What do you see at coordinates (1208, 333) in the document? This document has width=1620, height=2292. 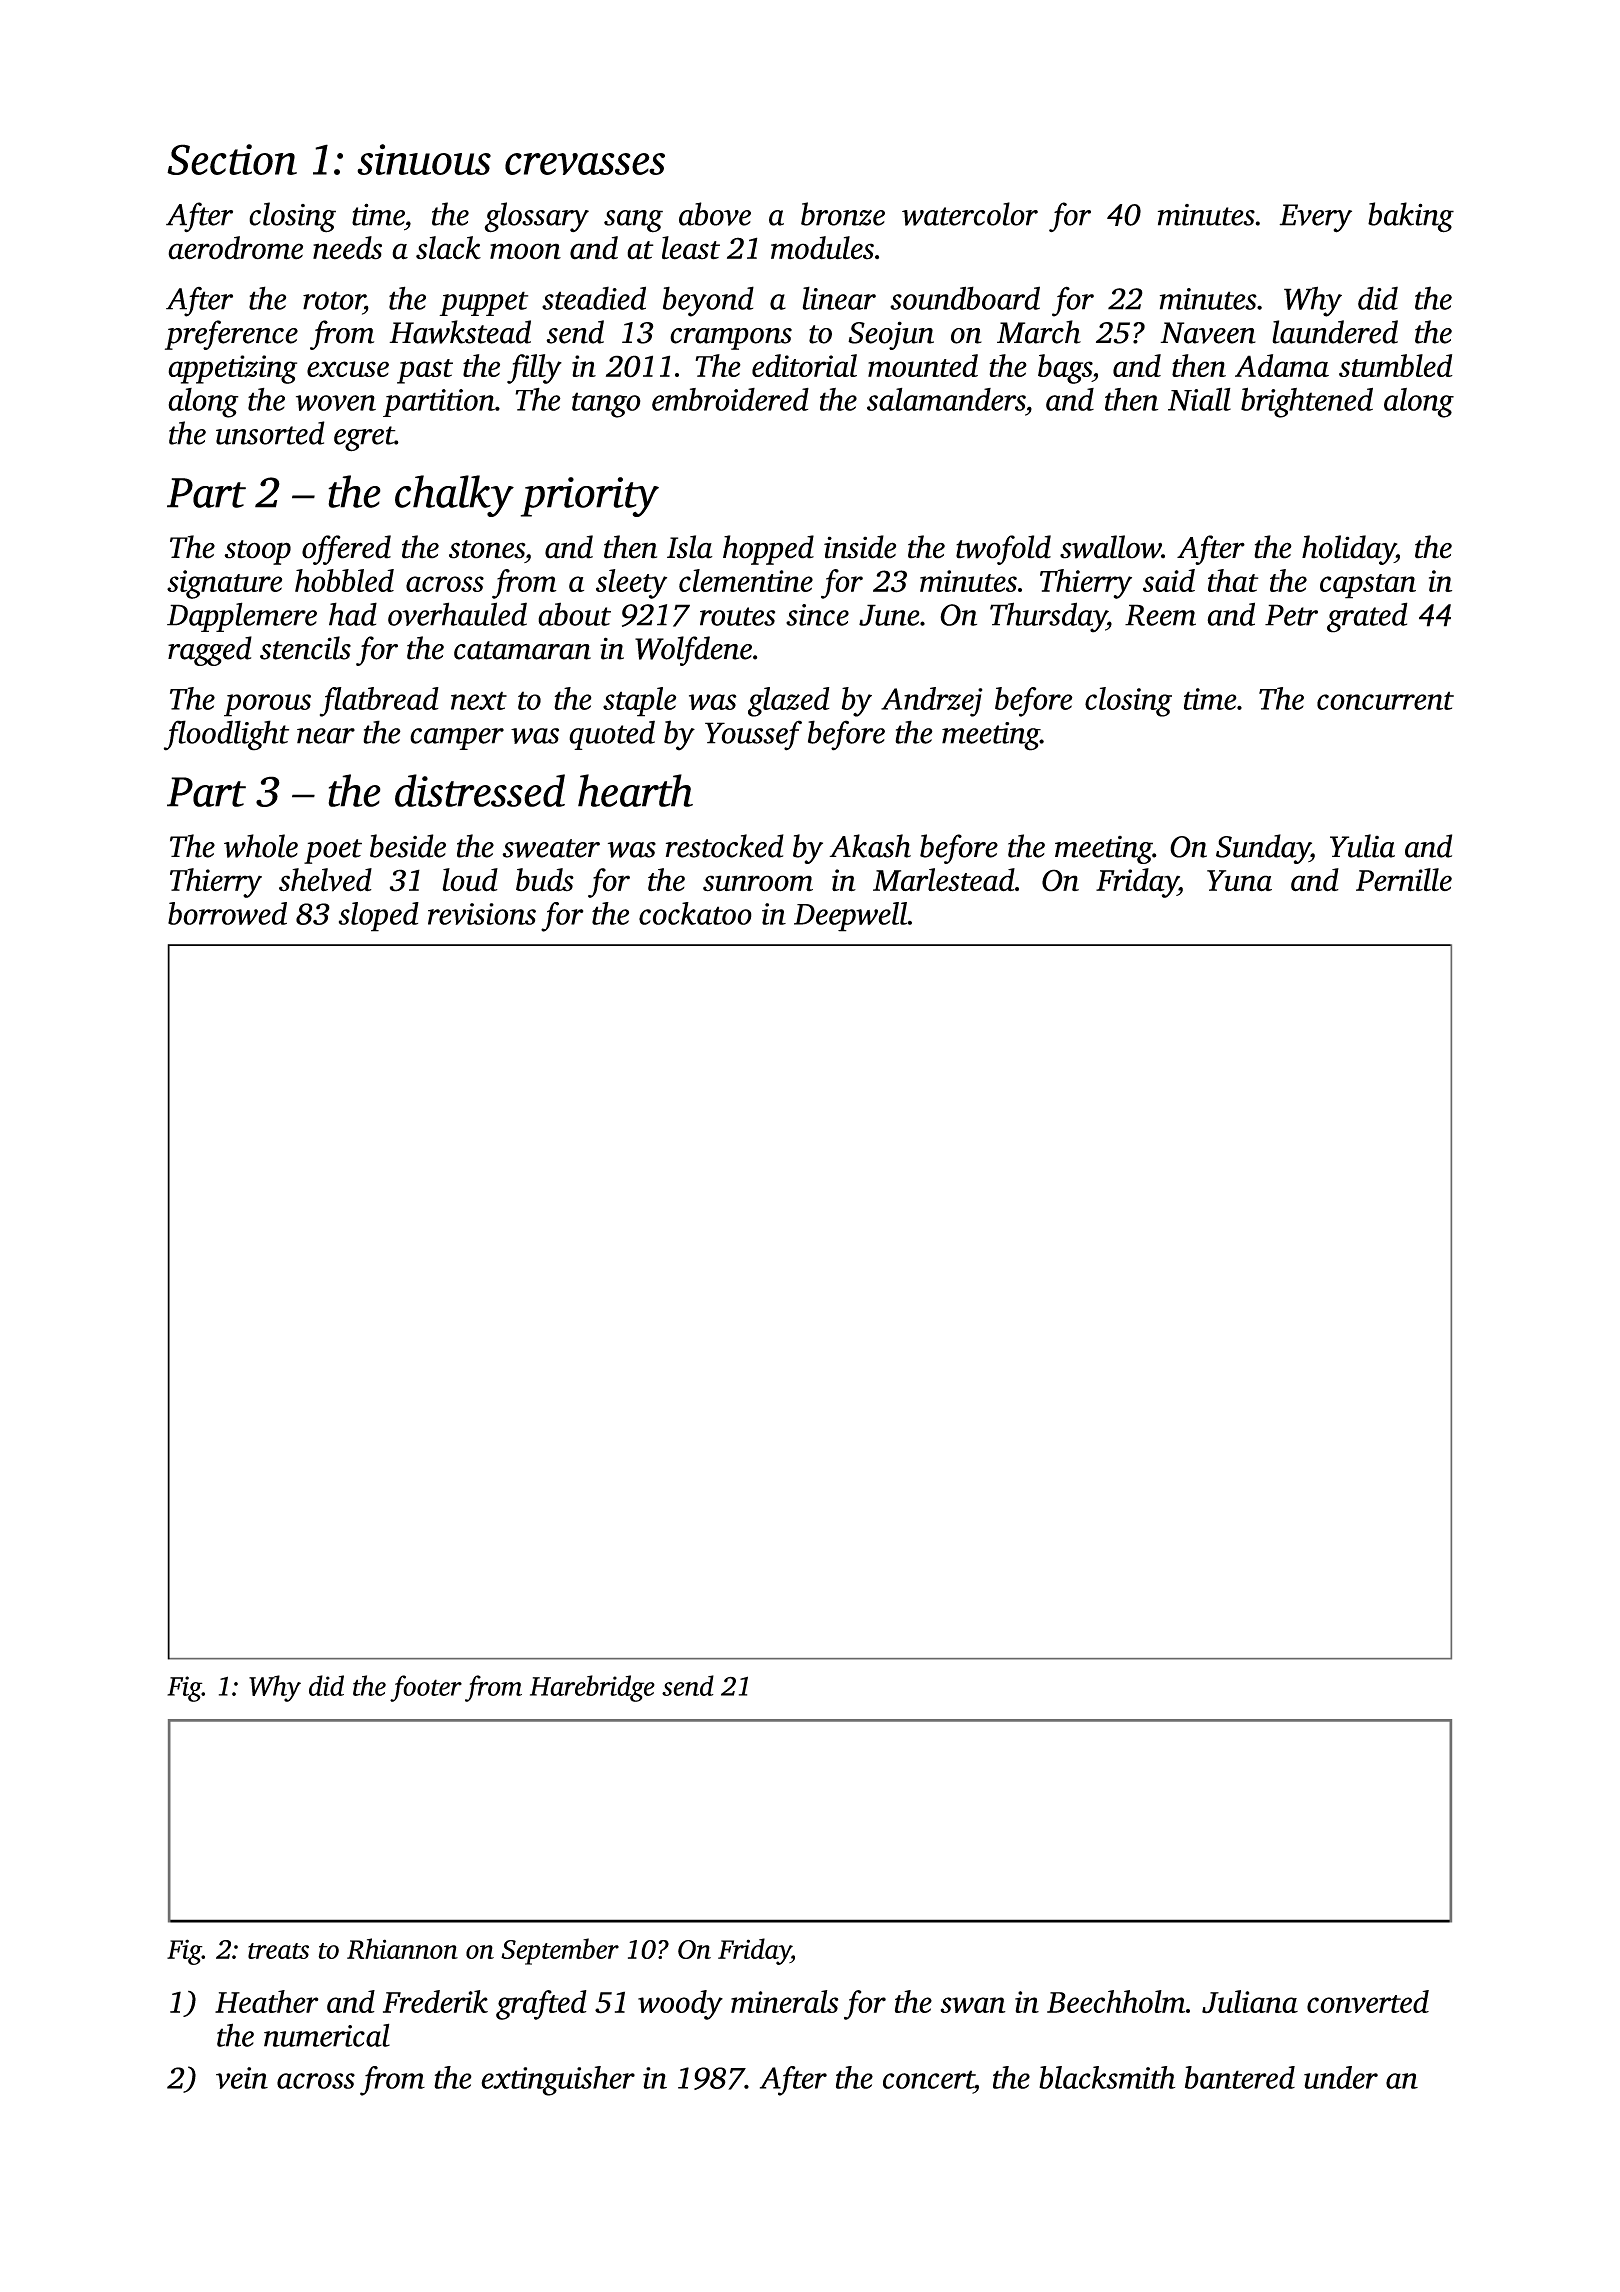 I see `Naveen` at bounding box center [1208, 333].
